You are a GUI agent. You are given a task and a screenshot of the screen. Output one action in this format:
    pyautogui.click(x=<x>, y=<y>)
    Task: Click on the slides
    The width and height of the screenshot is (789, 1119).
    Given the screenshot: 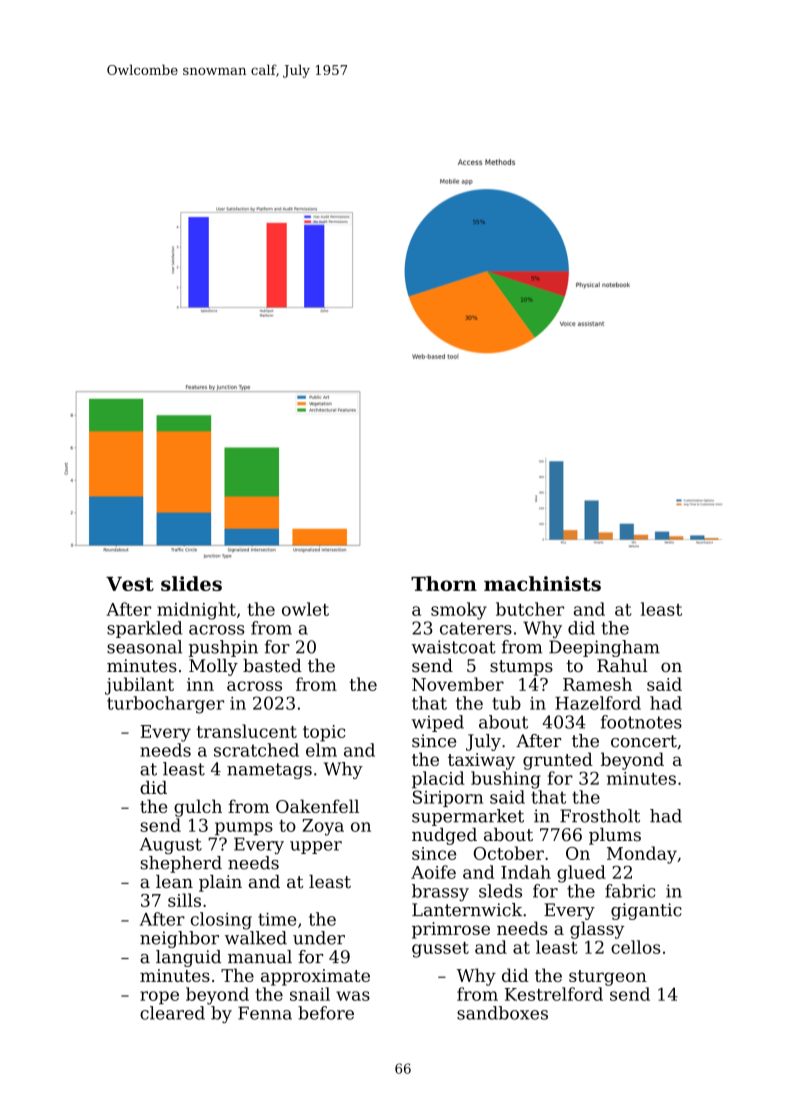 What is the action you would take?
    pyautogui.click(x=191, y=583)
